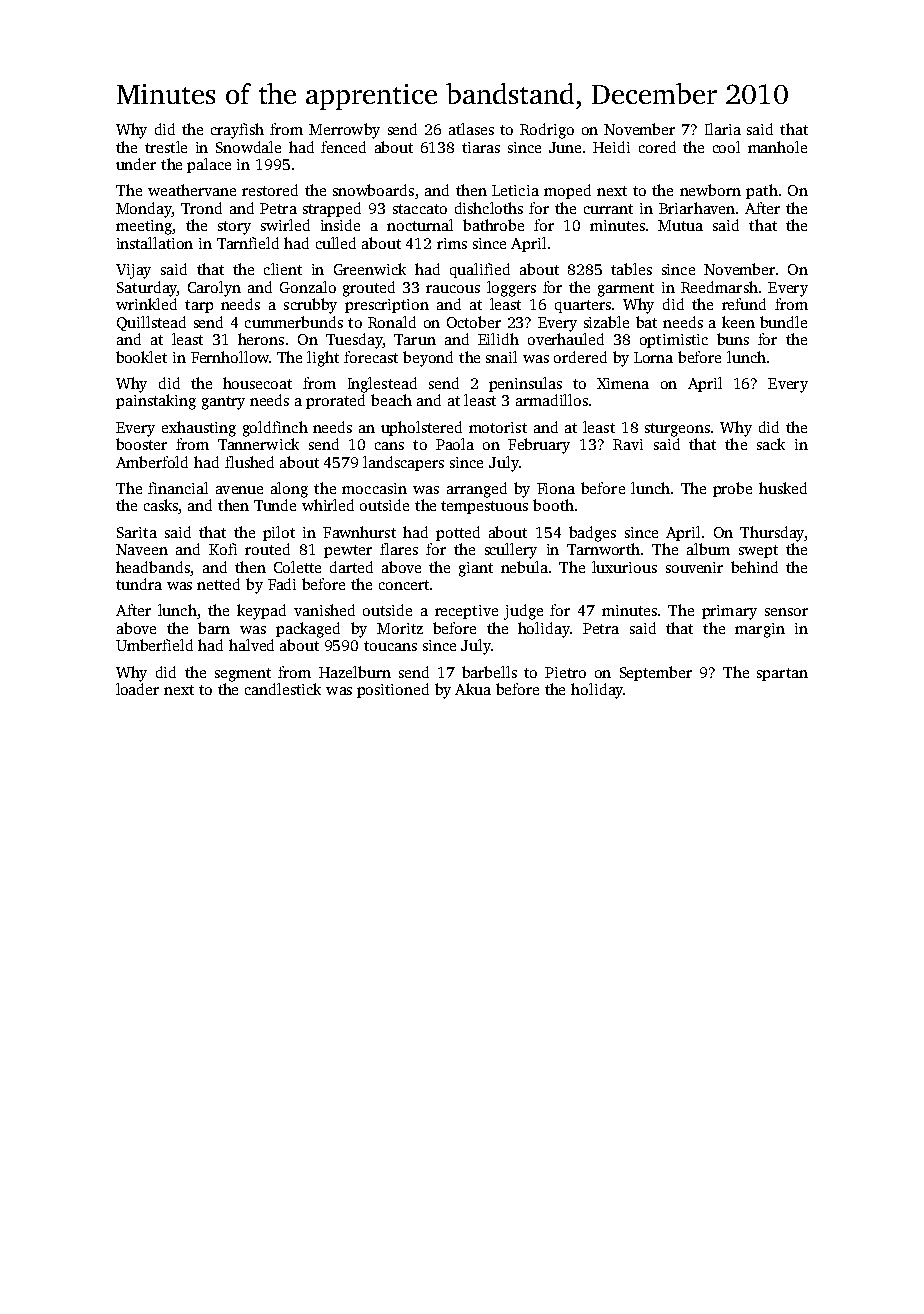 This screenshot has width=924, height=1314. Describe the element at coordinates (777, 147) in the screenshot. I see `manhole` at that location.
